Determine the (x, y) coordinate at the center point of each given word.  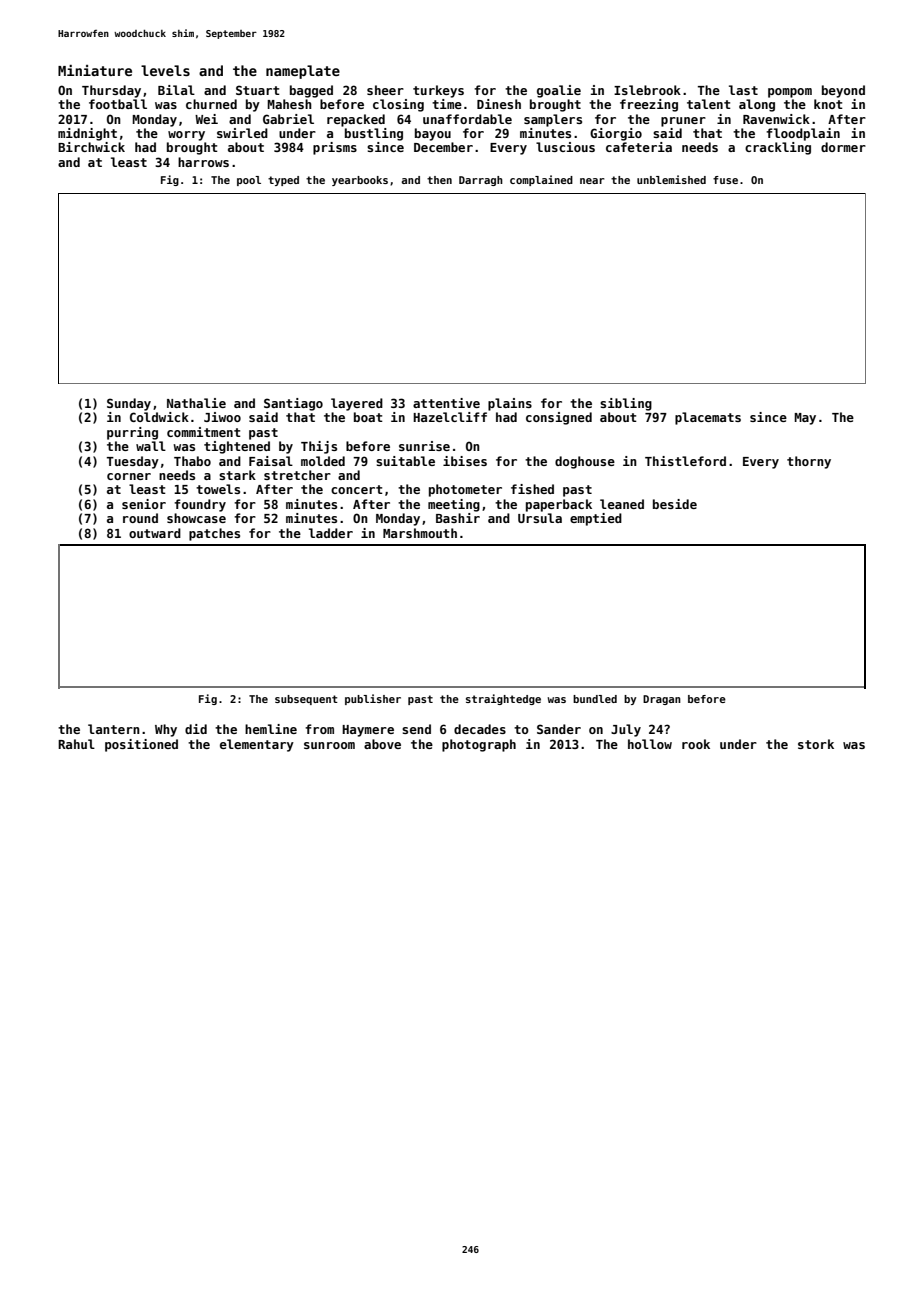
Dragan (662, 700)
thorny (809, 462)
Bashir (458, 518)
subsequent (306, 700)
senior (144, 504)
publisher (373, 699)
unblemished (671, 179)
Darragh (481, 181)
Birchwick (91, 147)
